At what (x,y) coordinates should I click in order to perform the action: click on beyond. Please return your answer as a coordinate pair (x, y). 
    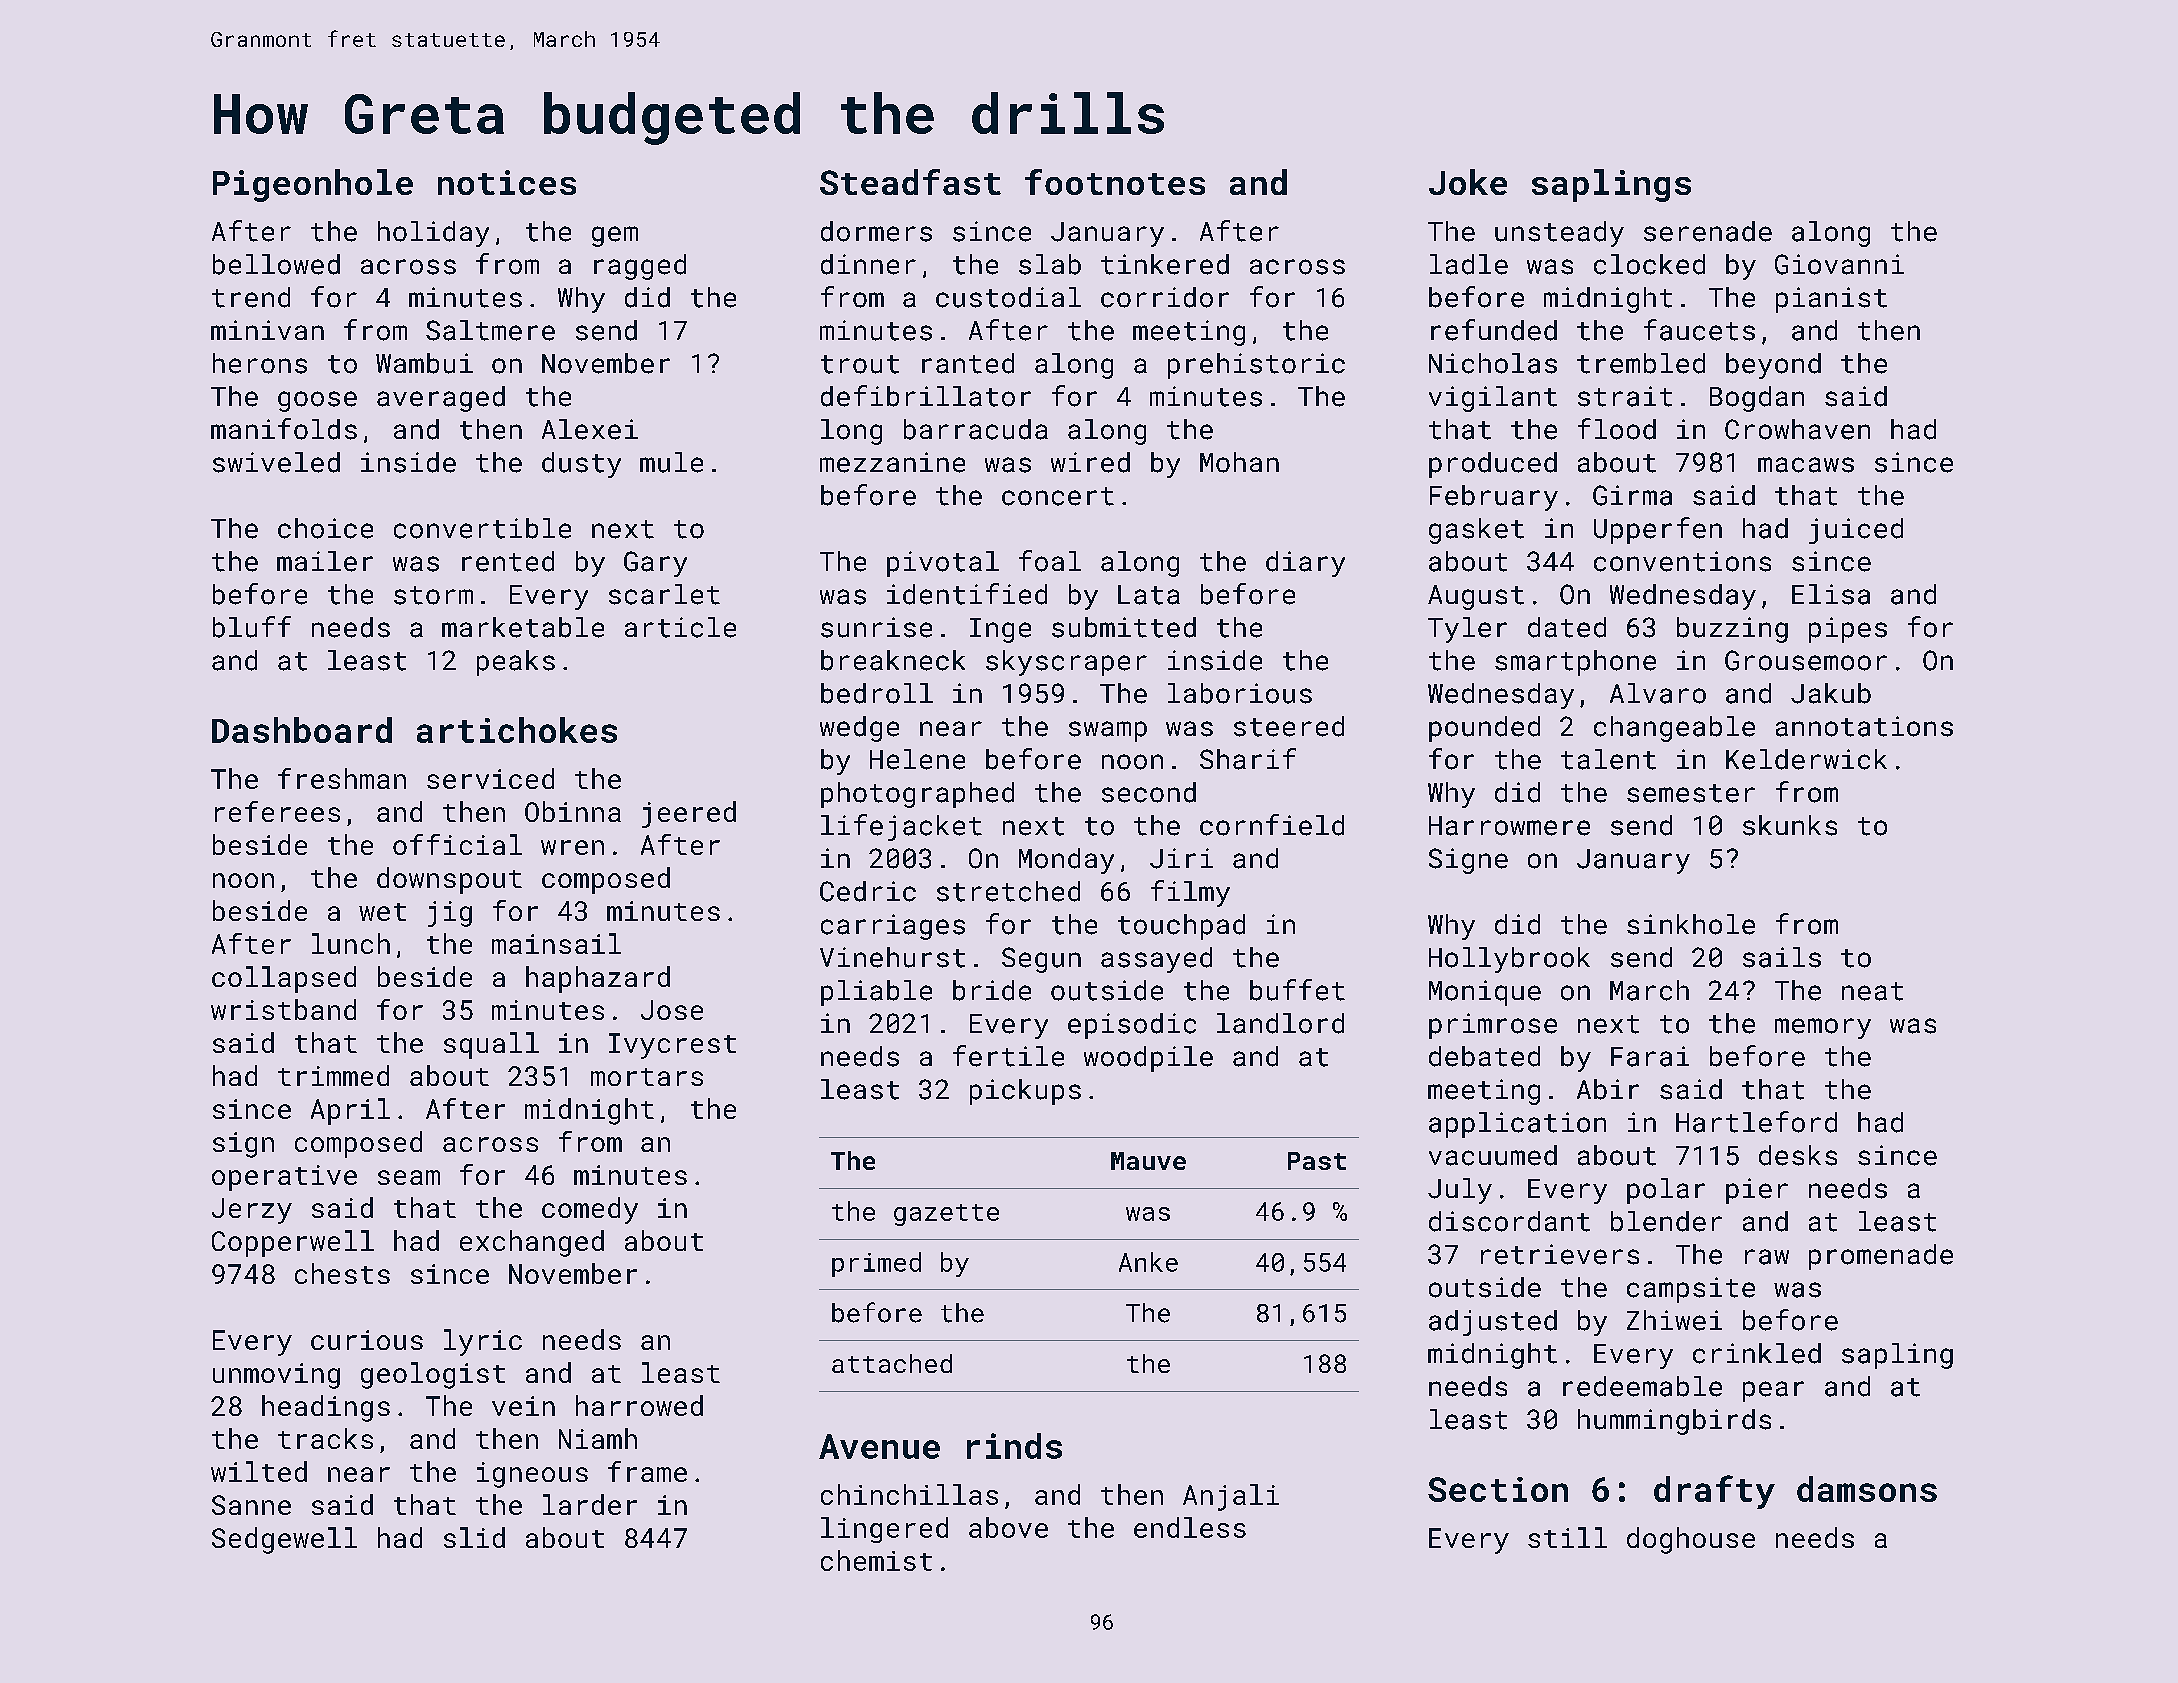
    Looking at the image, I should click on (1773, 366).
